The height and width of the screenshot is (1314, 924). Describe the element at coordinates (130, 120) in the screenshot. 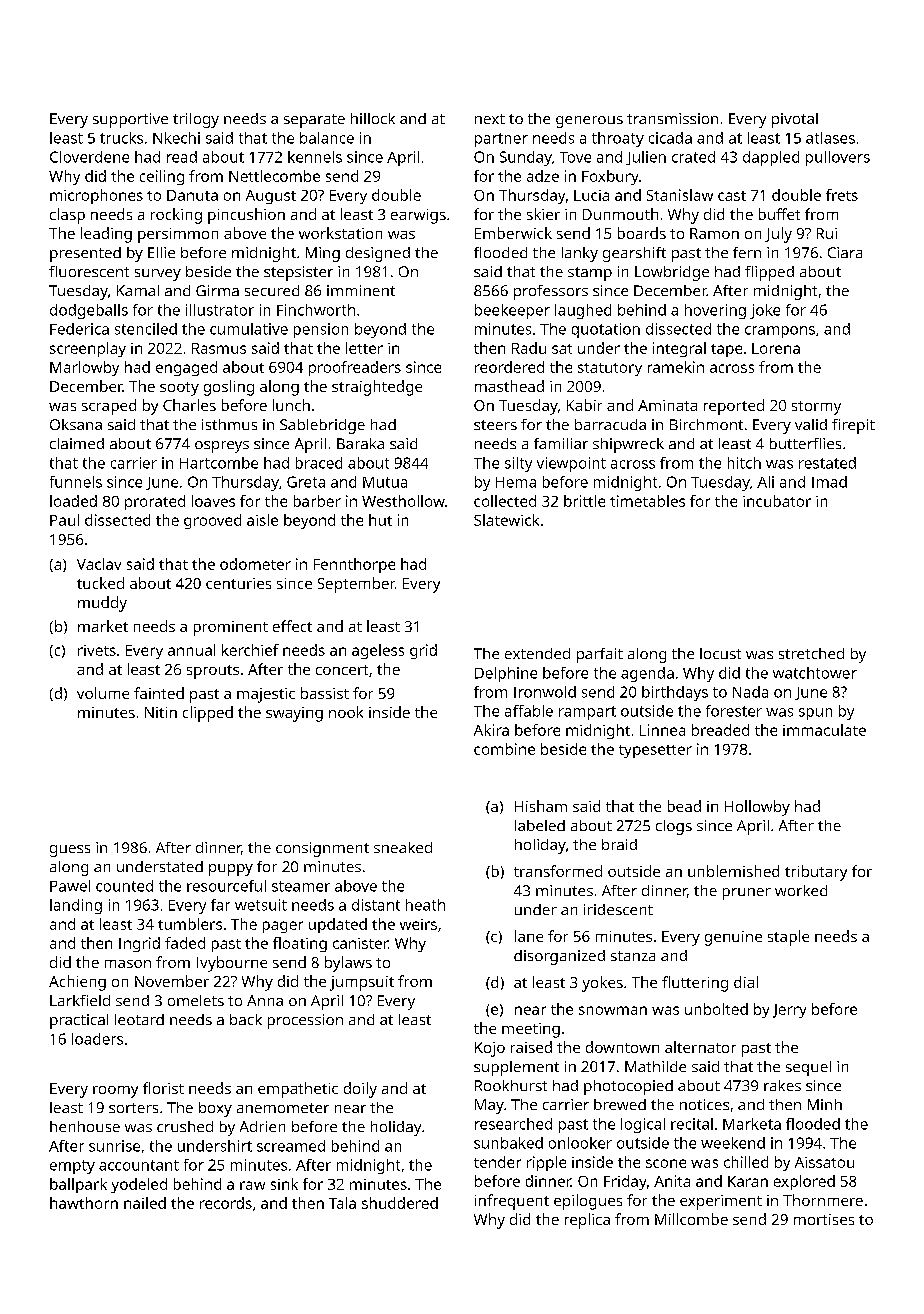

I see `supportive` at that location.
